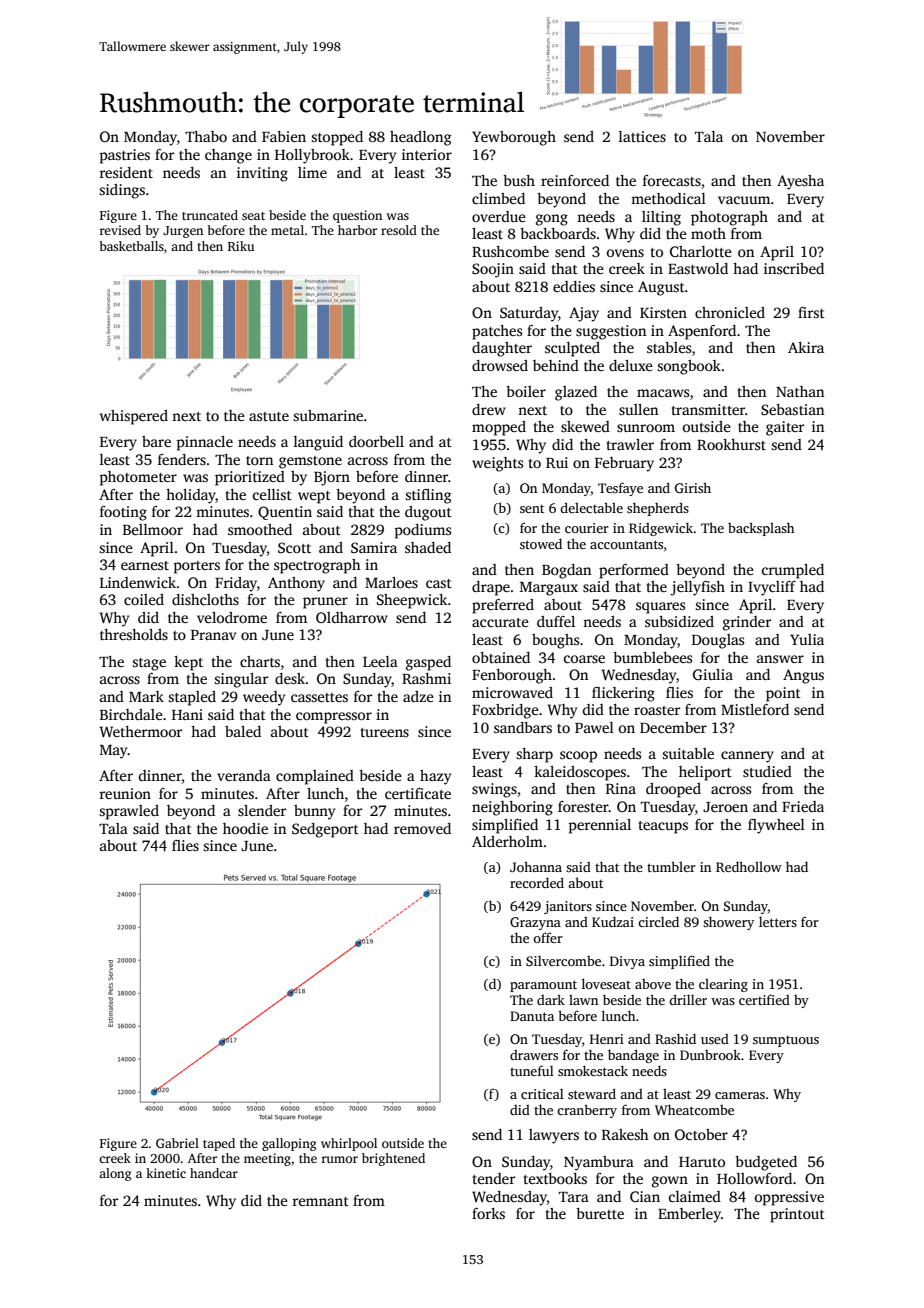  Describe the element at coordinates (125, 793) in the document. I see `reunion` at that location.
